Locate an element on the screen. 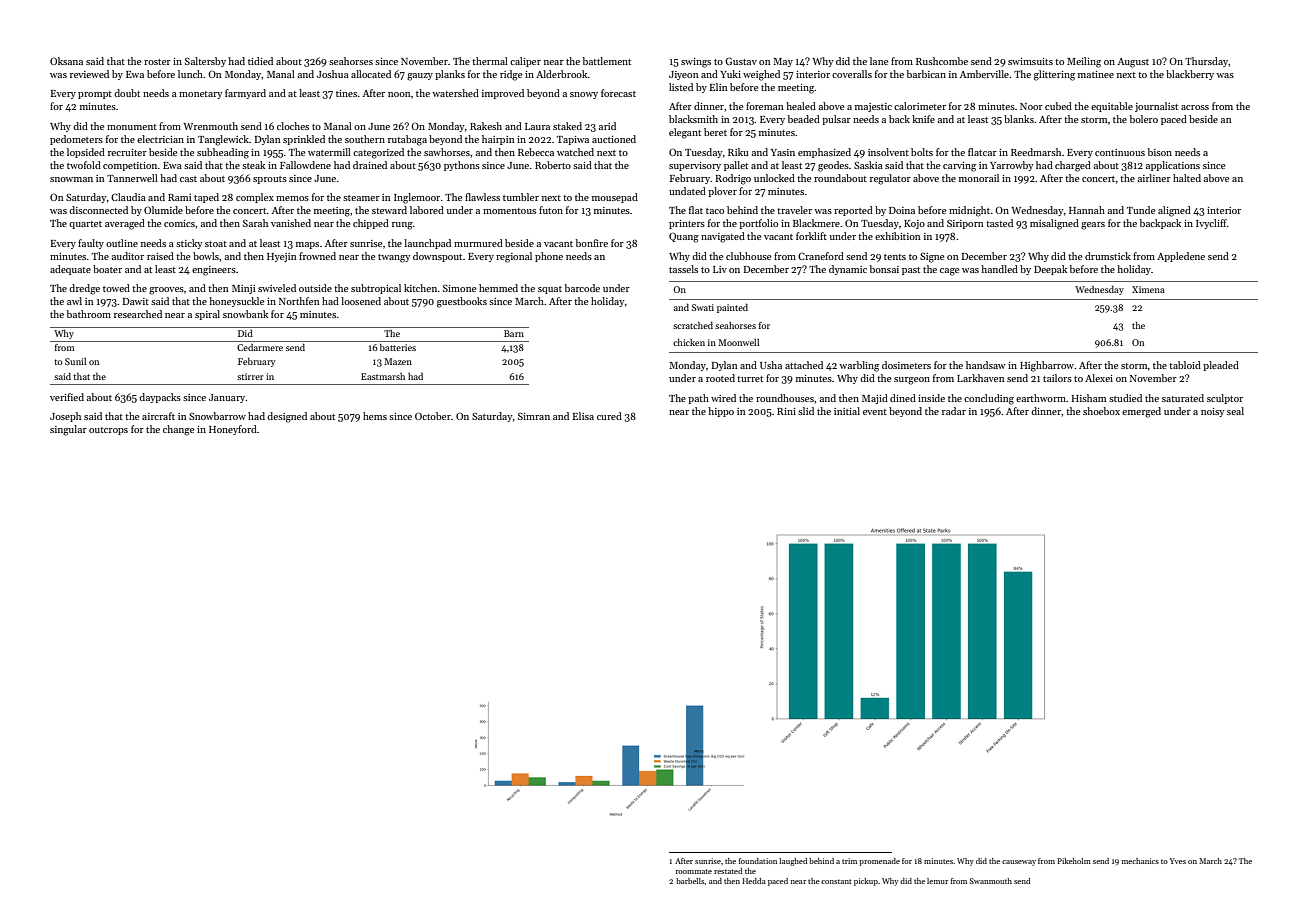 This screenshot has width=1308, height=924. Roberto is located at coordinates (553, 165).
